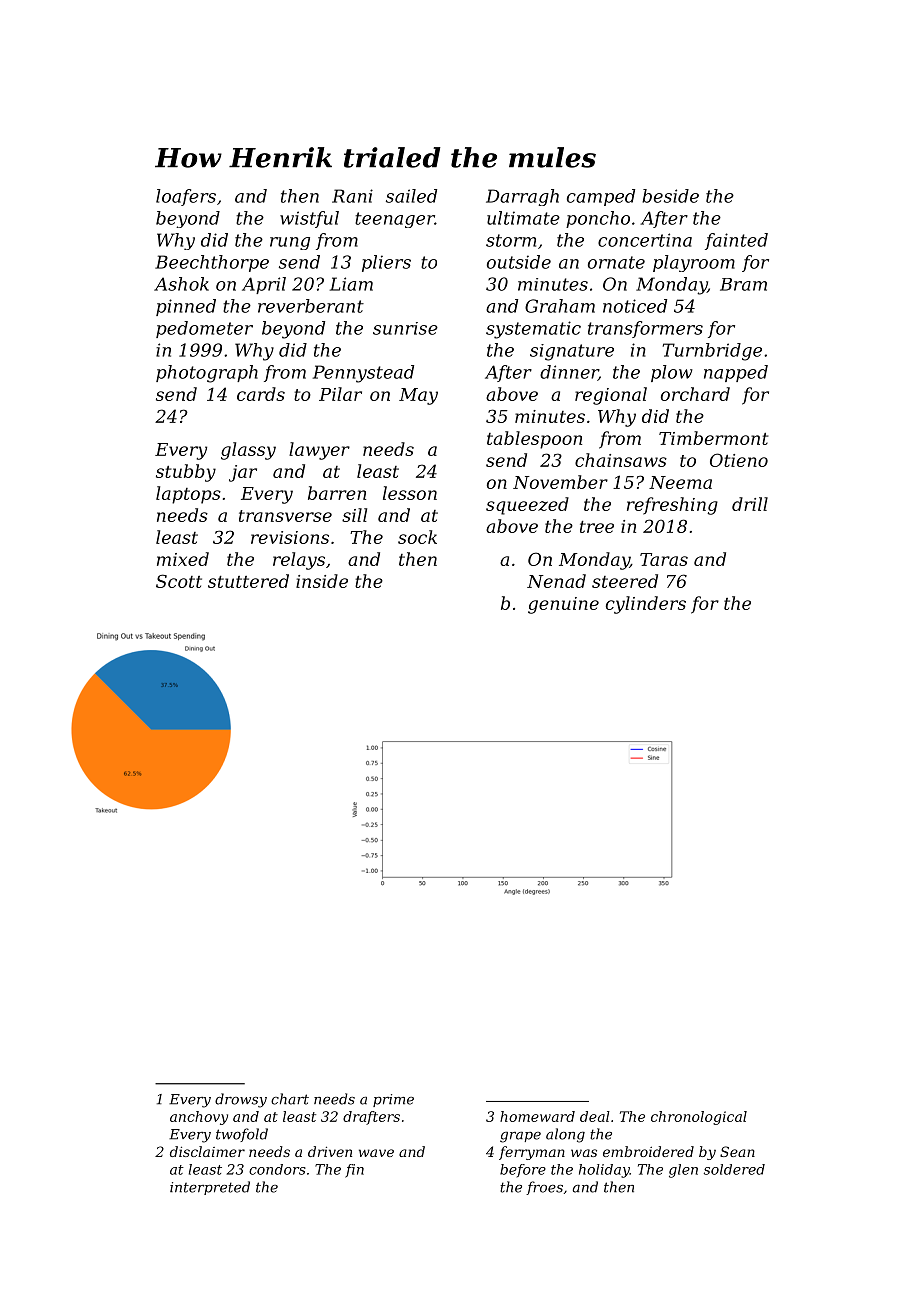 The image size is (924, 1311). Describe the element at coordinates (179, 581) in the screenshot. I see `Scott` at that location.
